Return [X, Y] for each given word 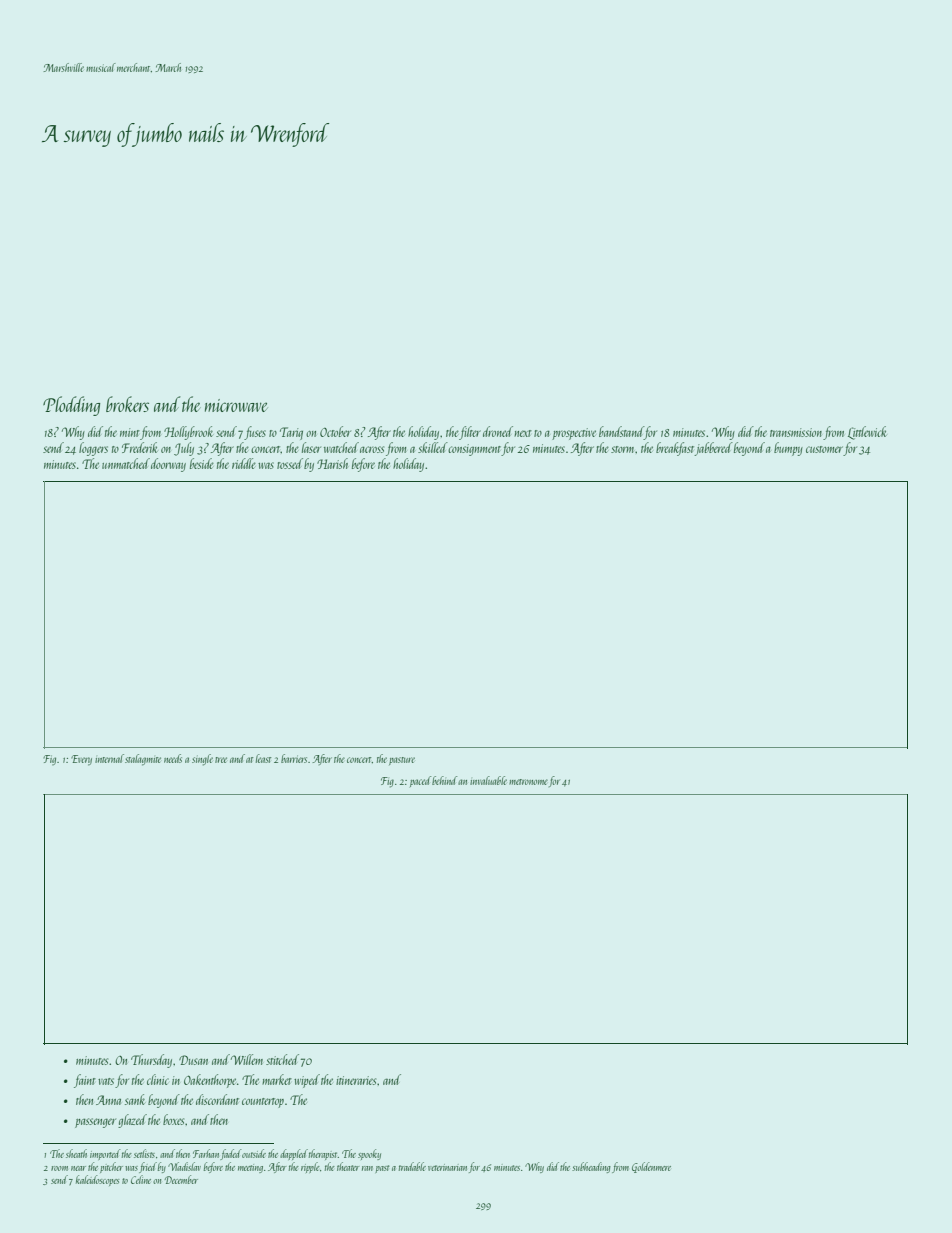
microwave [236, 405]
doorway [168, 465]
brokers [127, 404]
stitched [282, 1059]
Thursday [151, 1061]
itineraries [356, 1080]
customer [824, 449]
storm [623, 449]
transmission [796, 432]
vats [106, 1081]
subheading [591, 1167]
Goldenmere [651, 1167]
